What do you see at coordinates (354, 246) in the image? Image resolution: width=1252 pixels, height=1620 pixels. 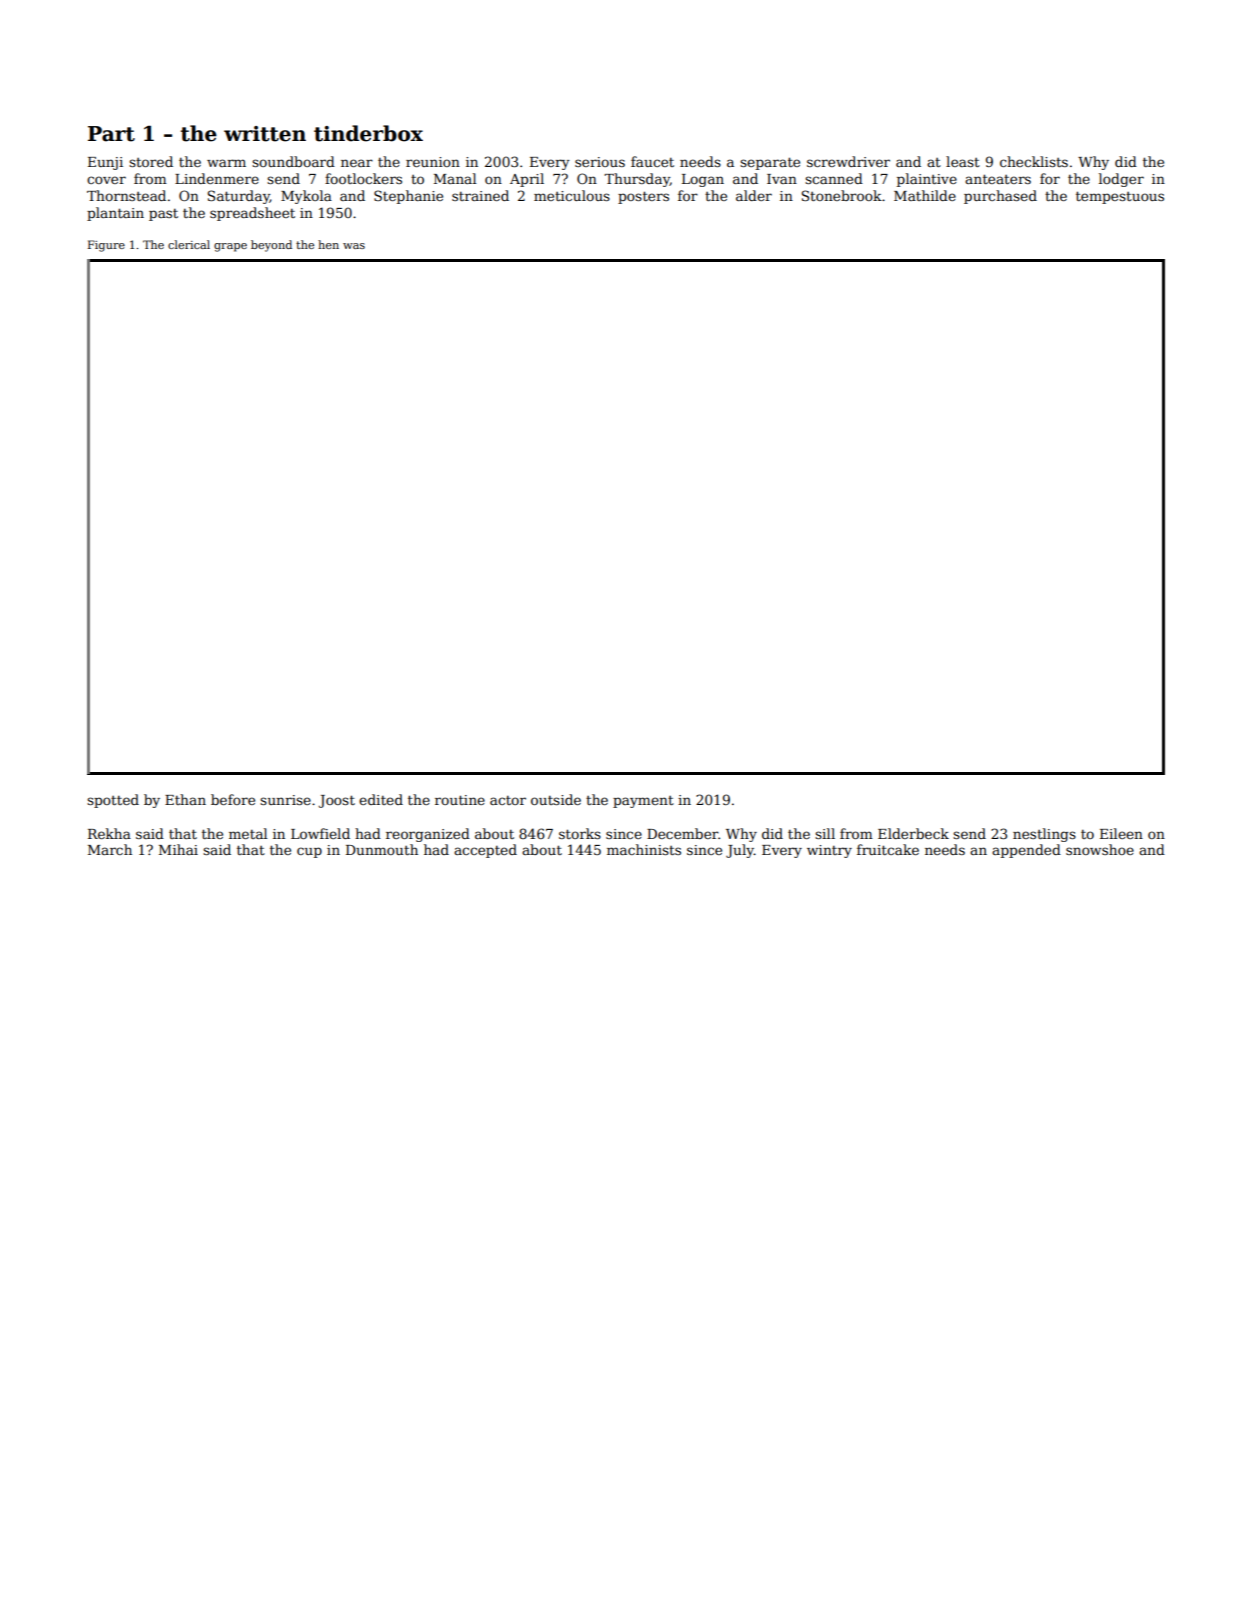 I see `was` at bounding box center [354, 246].
